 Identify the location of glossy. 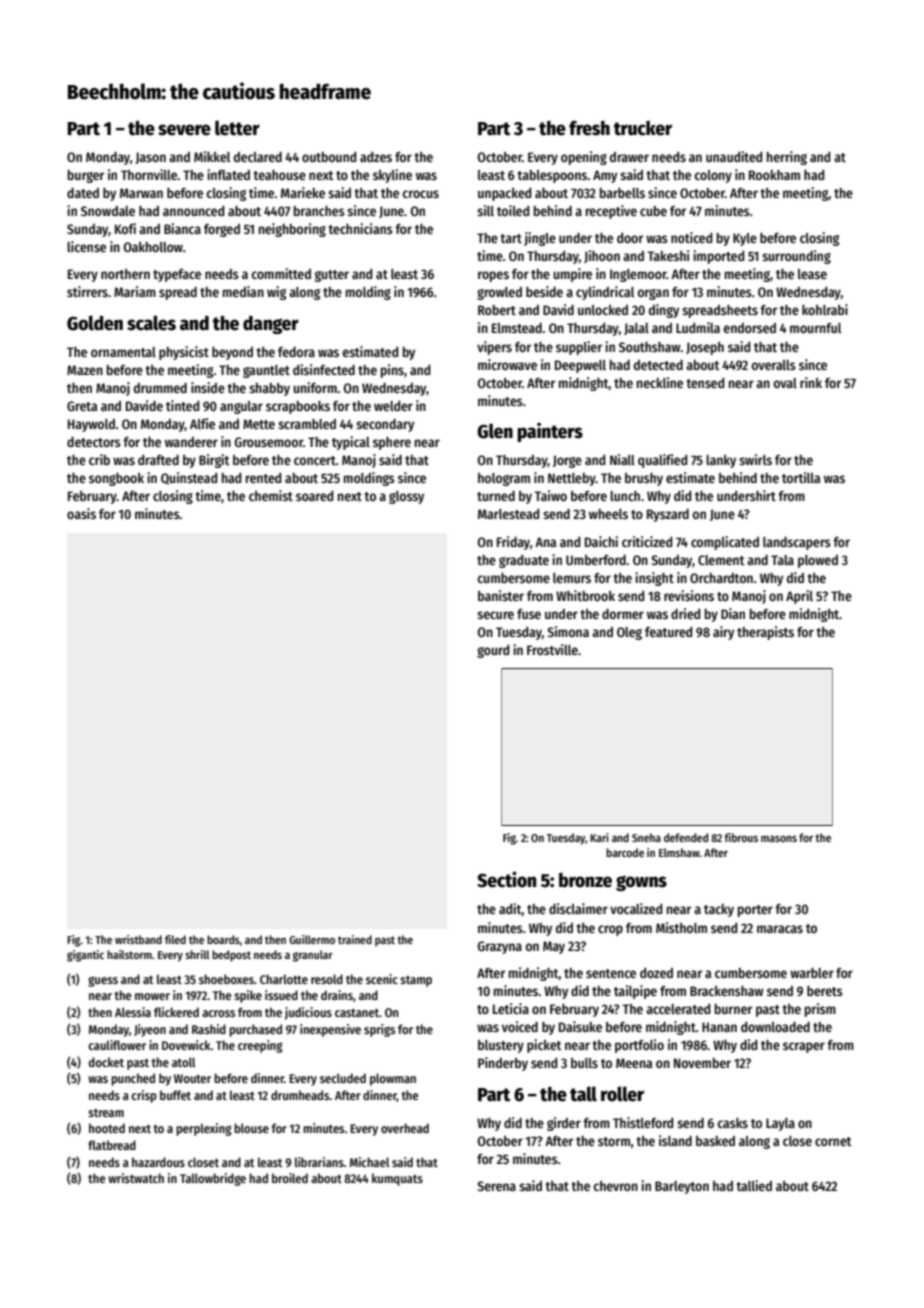
(406, 497).
